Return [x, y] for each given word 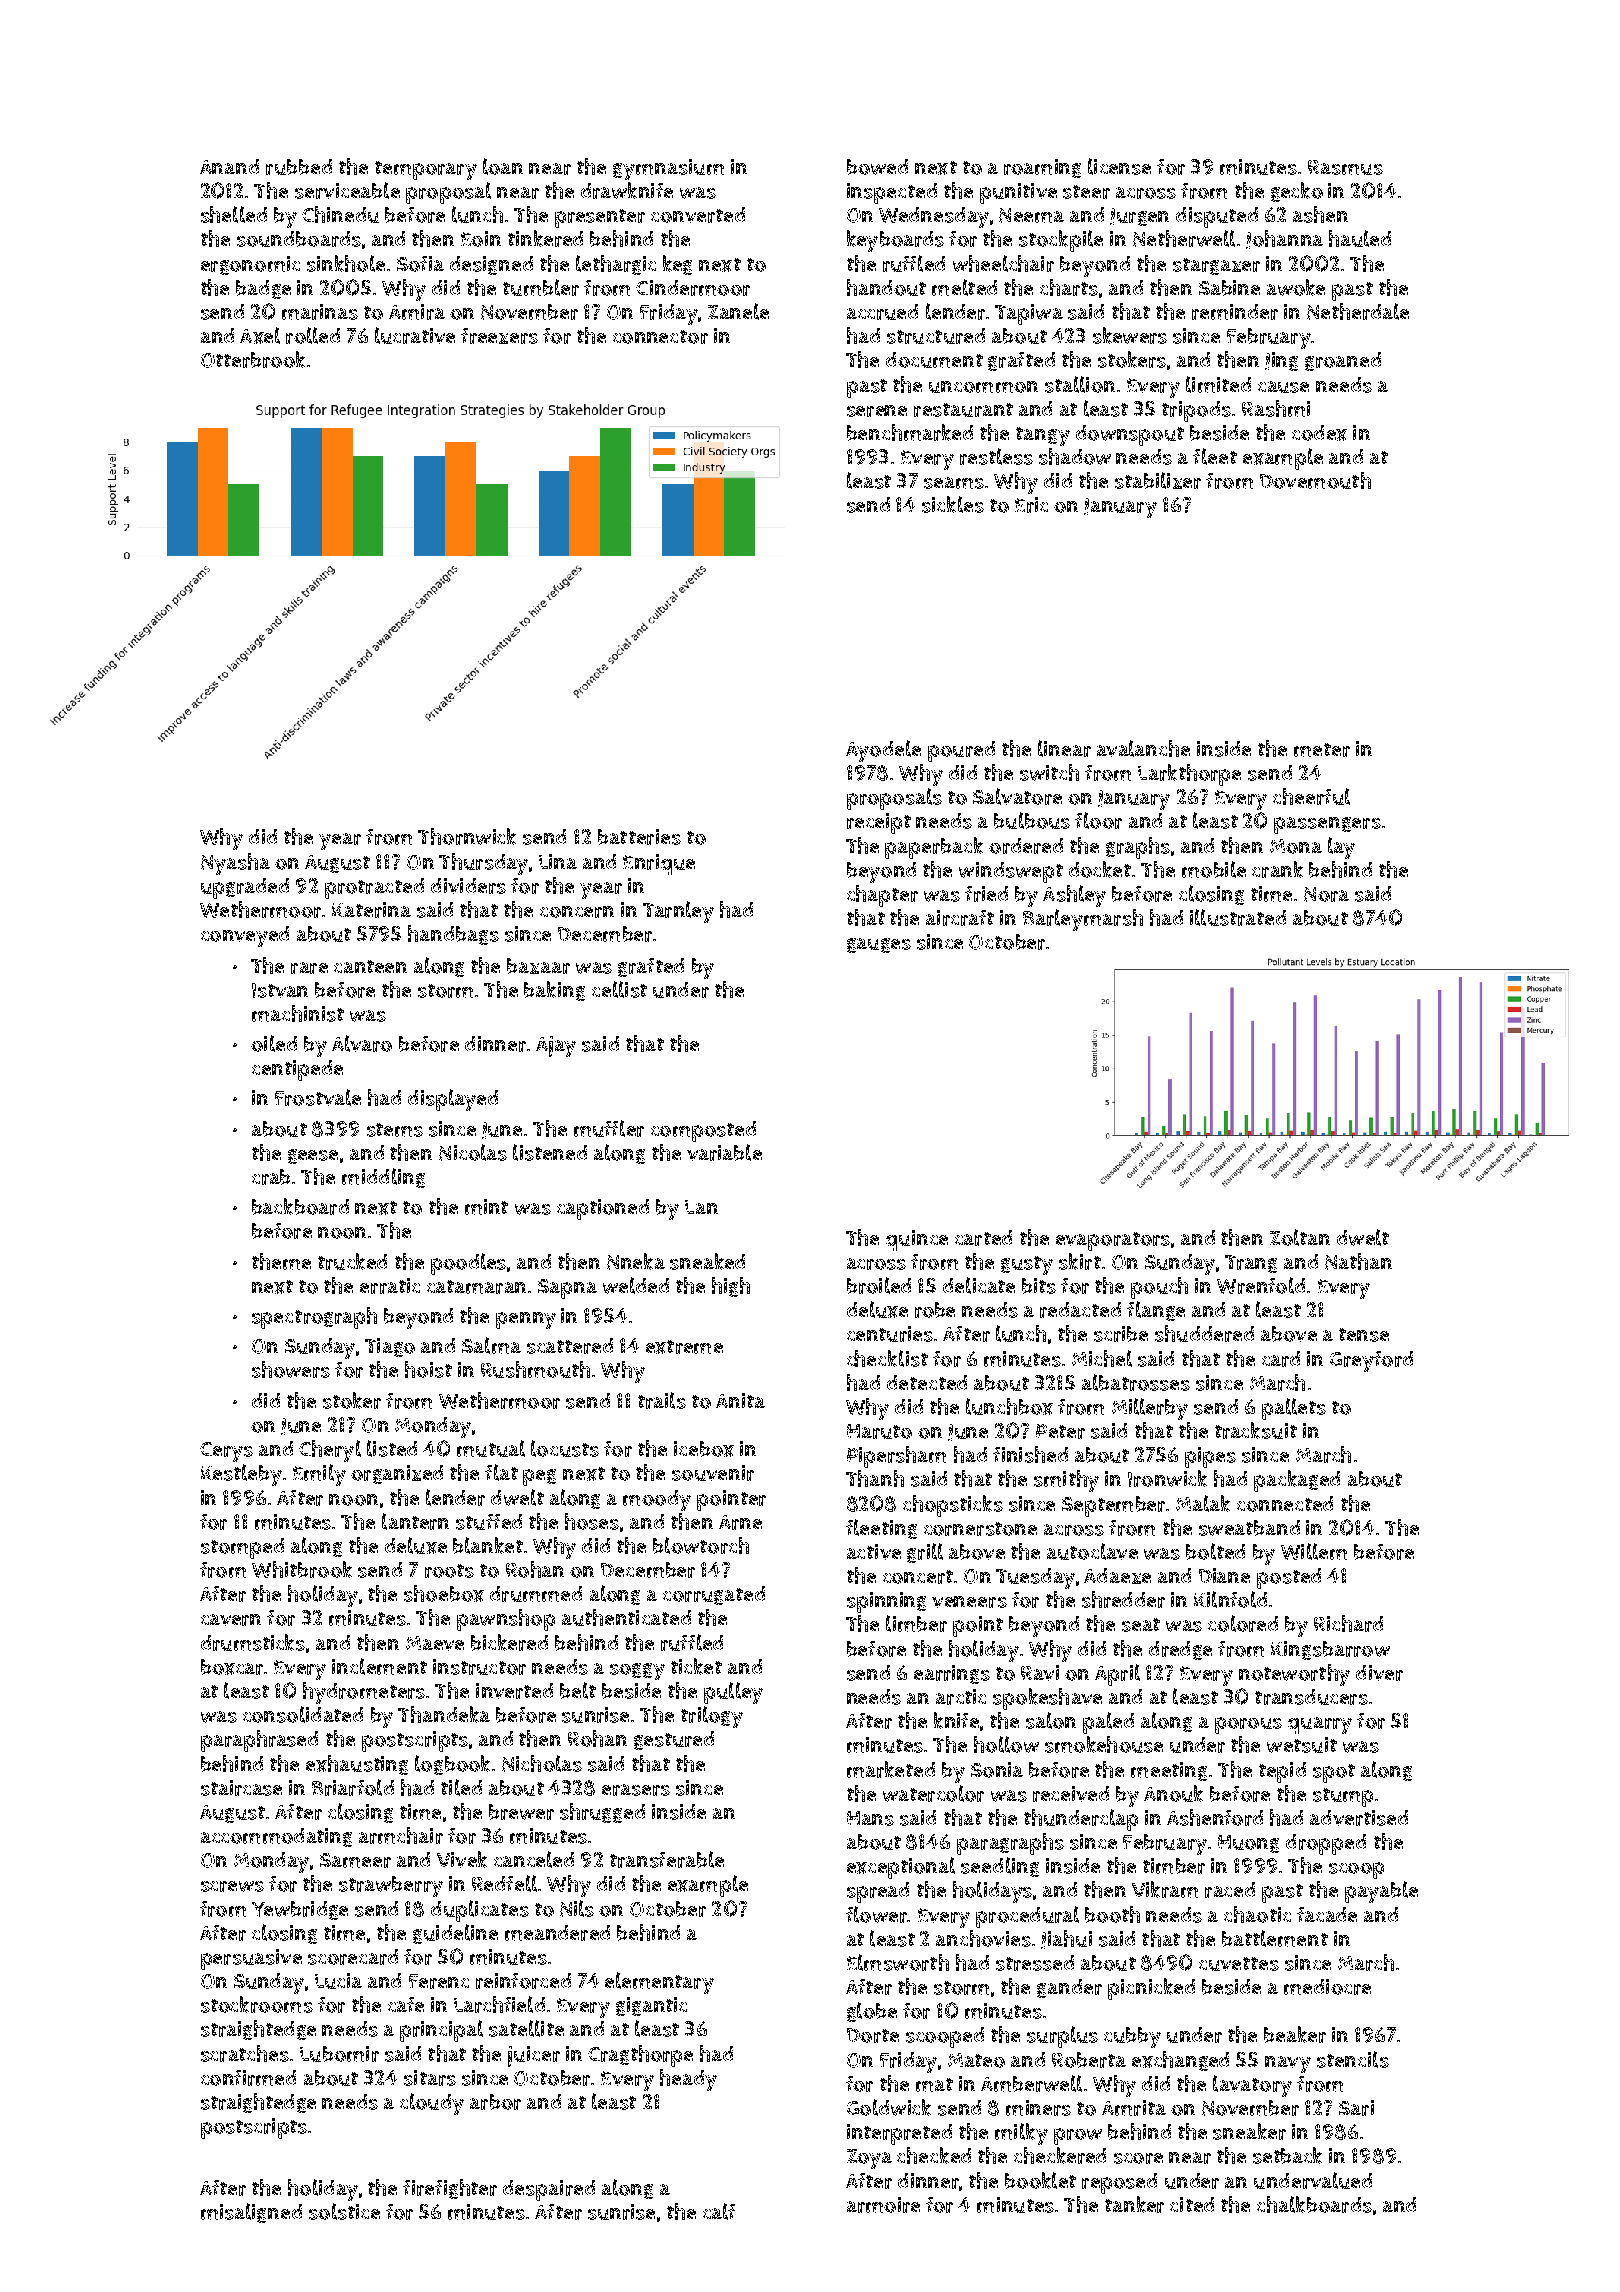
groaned [1343, 361]
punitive [1018, 193]
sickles [953, 504]
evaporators [1113, 1241]
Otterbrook [253, 359]
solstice [344, 2211]
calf [719, 2211]
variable [724, 1152]
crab [271, 1177]
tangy [1043, 436]
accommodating [276, 1837]
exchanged [1180, 2061]
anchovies [983, 1938]
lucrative [415, 335]
